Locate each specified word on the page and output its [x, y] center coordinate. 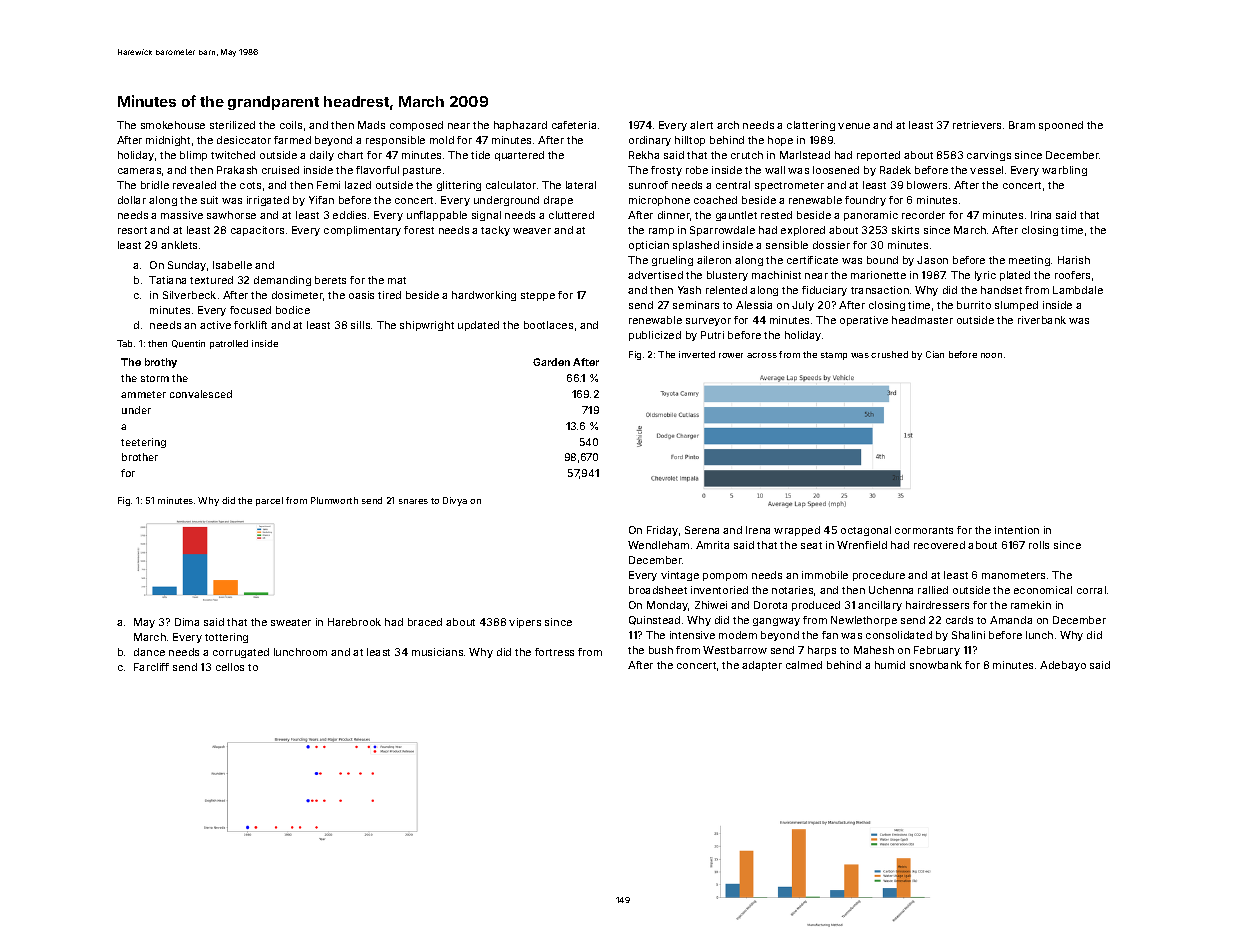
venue [854, 126]
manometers [1013, 575]
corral [1091, 590]
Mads [371, 125]
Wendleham [658, 545]
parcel [269, 501]
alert [701, 125]
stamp [834, 356]
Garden [551, 362]
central [733, 185]
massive [182, 215]
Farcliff [151, 667]
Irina [1041, 215]
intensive [692, 635]
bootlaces [548, 325]
